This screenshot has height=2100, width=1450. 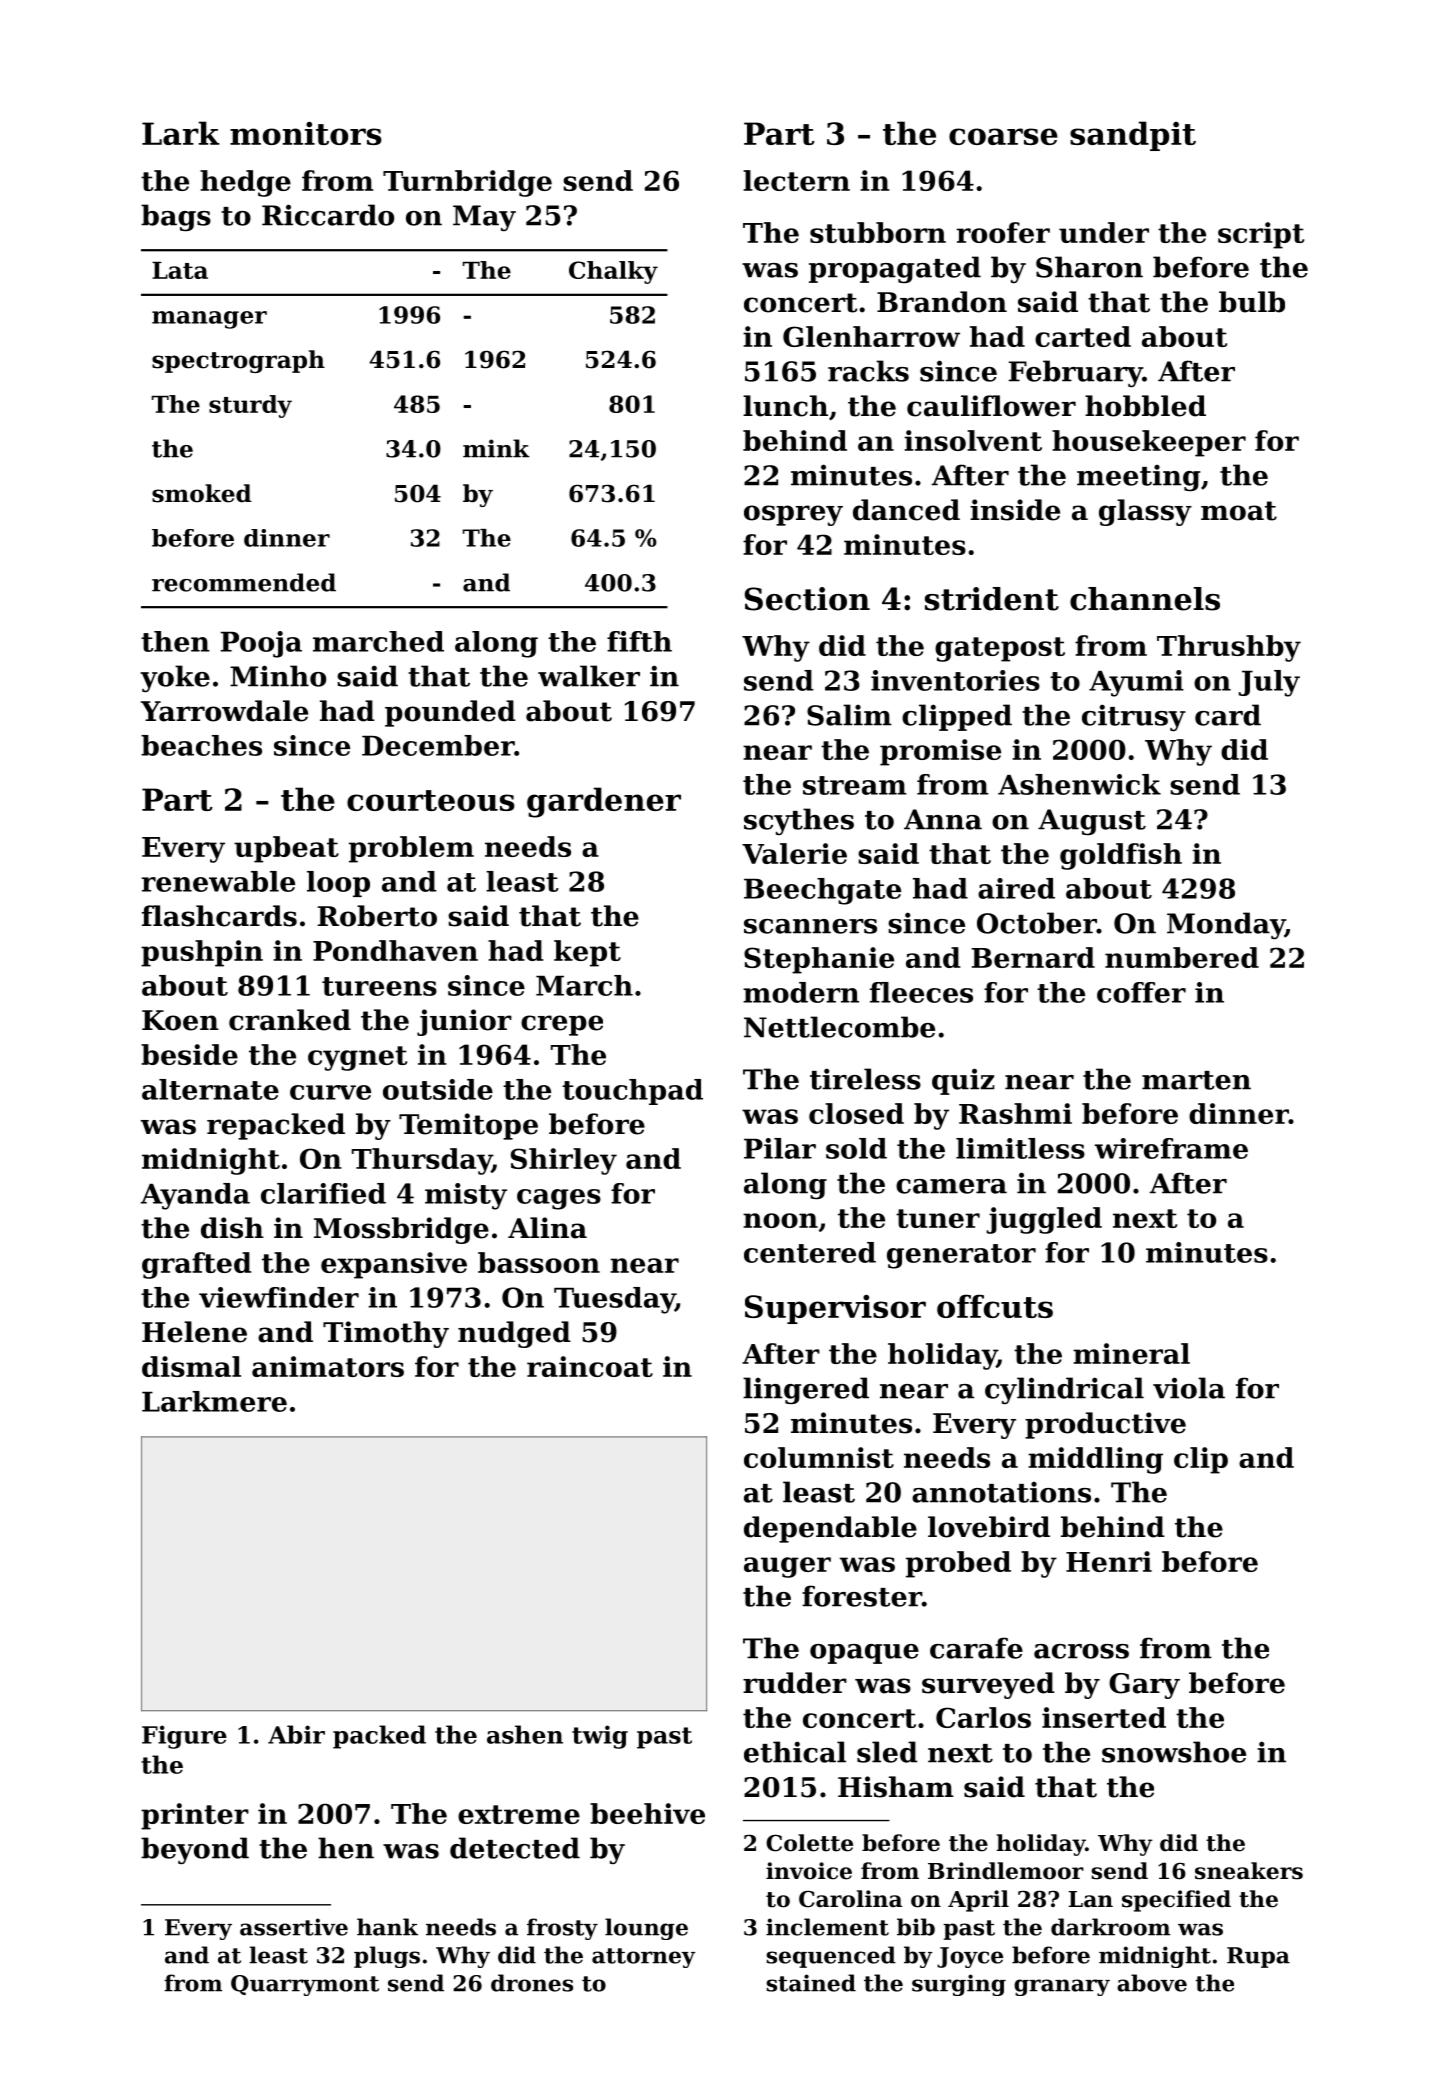 What do you see at coordinates (209, 320) in the screenshot?
I see `manager` at bounding box center [209, 320].
